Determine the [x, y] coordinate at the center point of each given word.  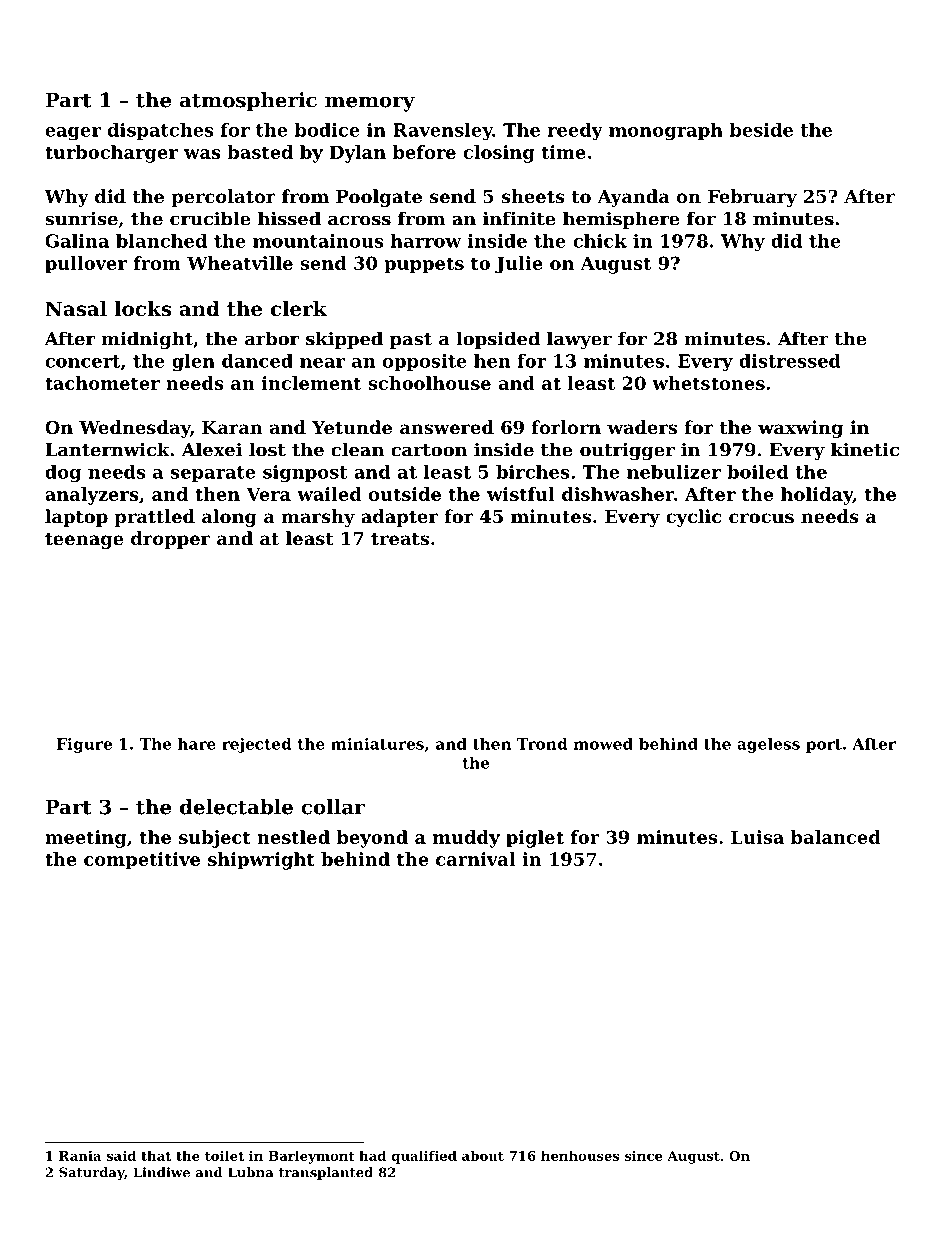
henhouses [580, 1155]
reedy [575, 131]
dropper [170, 540]
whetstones [708, 383]
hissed [289, 218]
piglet [535, 839]
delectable [236, 807]
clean [357, 449]
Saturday [91, 1173]
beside [761, 130]
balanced [836, 837]
